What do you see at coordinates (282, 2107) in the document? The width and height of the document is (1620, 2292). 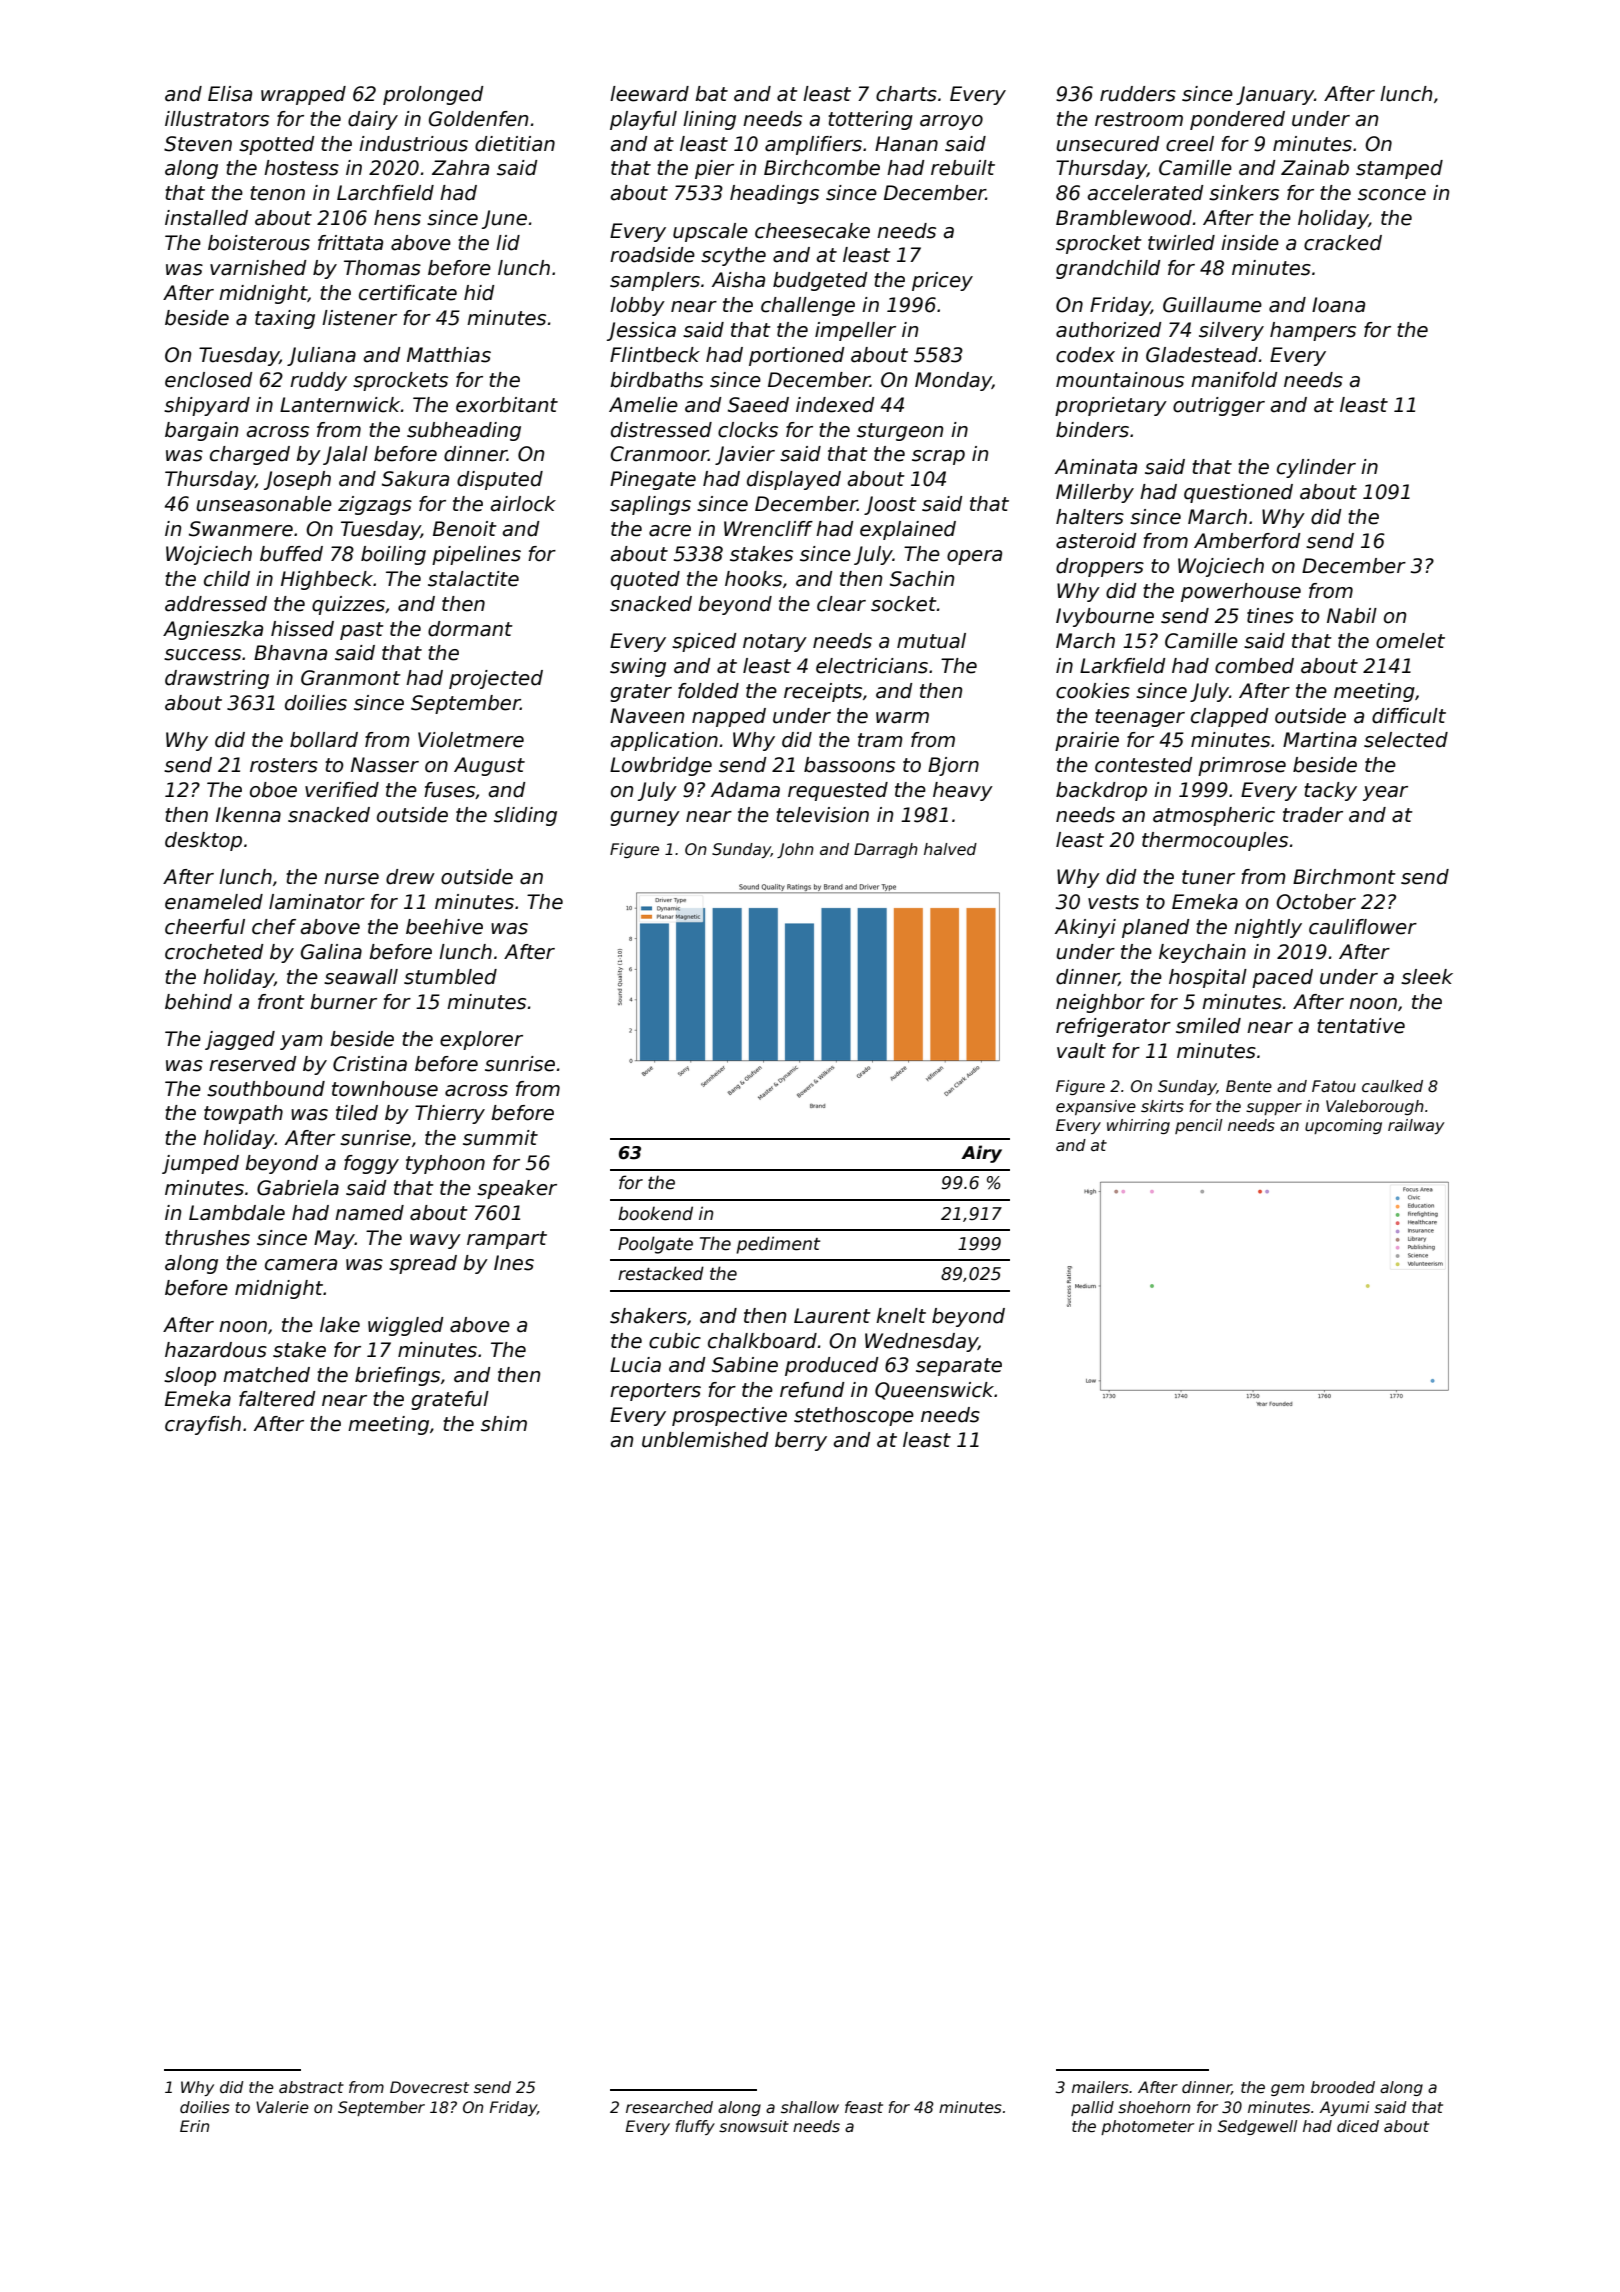 I see `Valerie` at bounding box center [282, 2107].
